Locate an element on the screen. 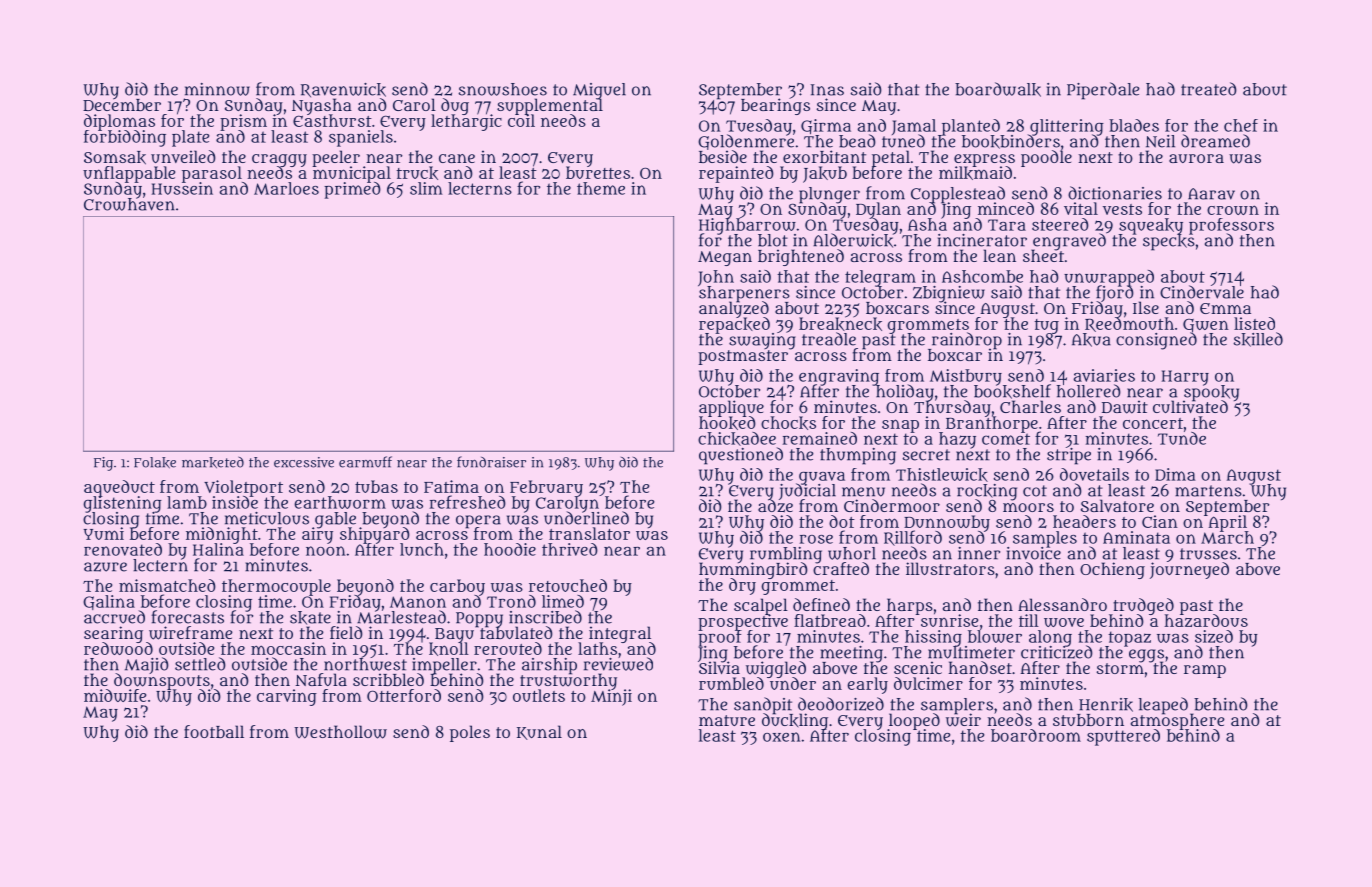 This screenshot has width=1372, height=887. diplomas is located at coordinates (119, 122).
